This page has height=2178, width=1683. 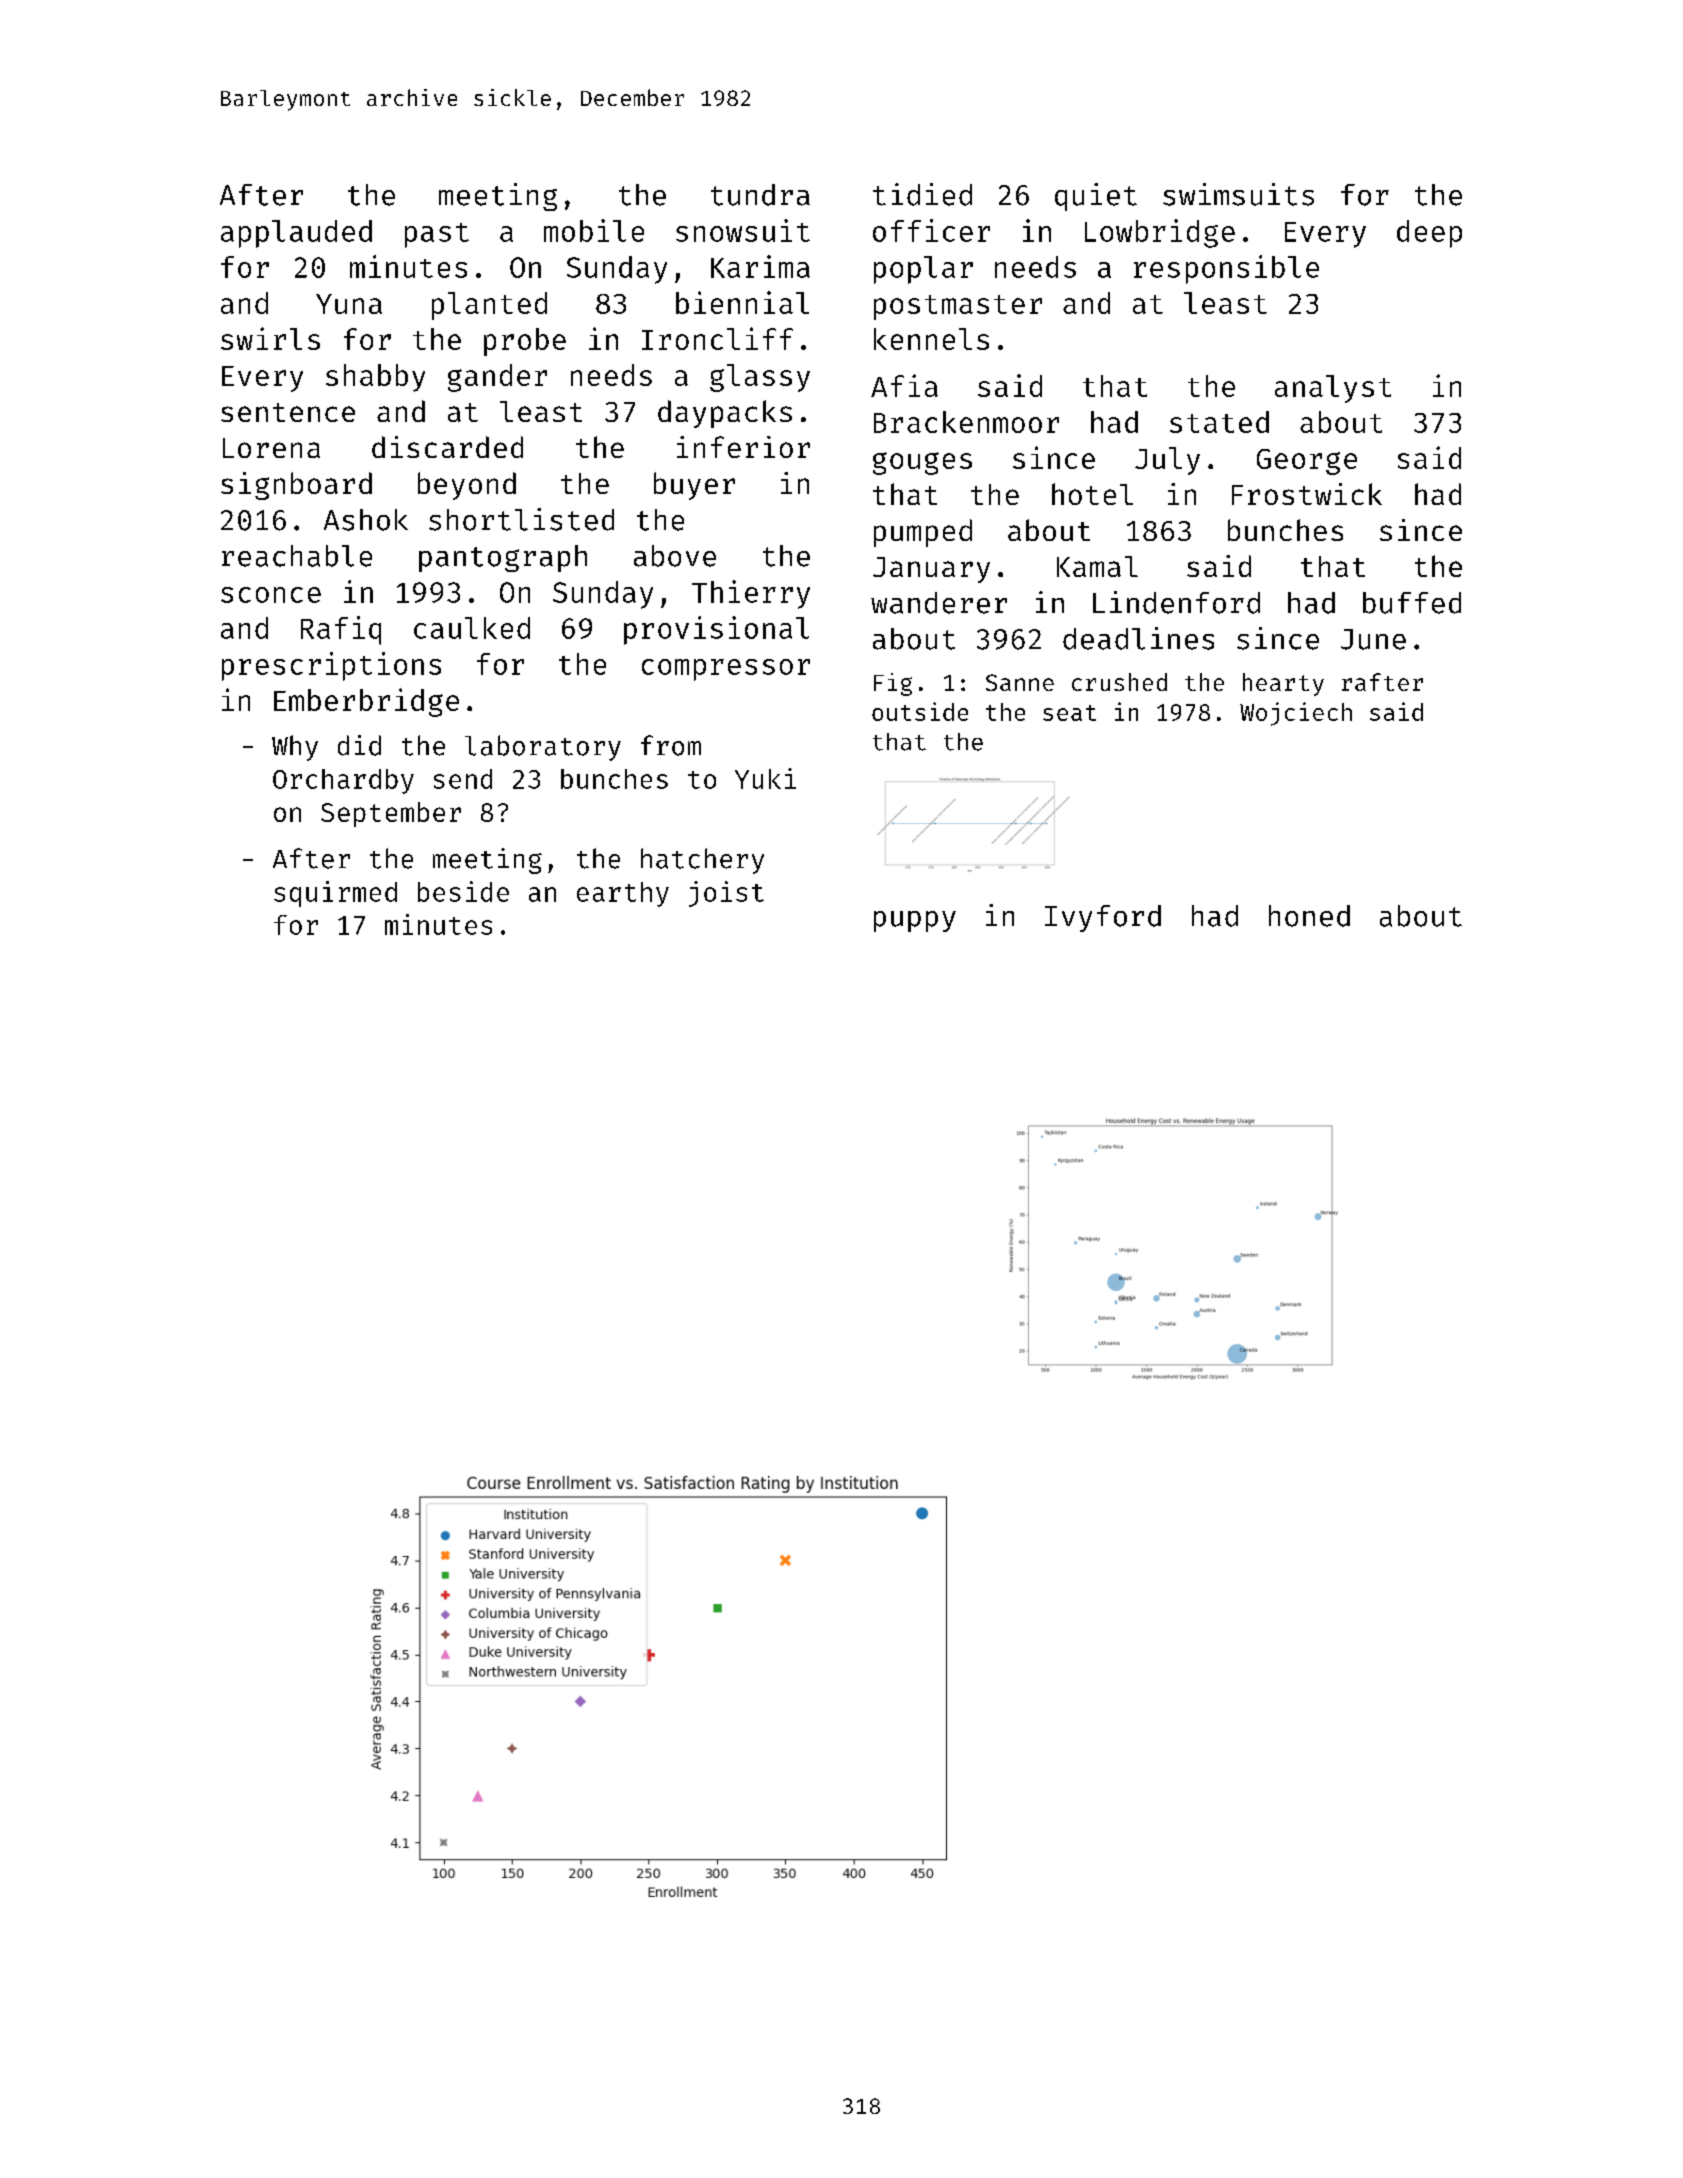 I want to click on applauded, so click(x=296, y=234).
